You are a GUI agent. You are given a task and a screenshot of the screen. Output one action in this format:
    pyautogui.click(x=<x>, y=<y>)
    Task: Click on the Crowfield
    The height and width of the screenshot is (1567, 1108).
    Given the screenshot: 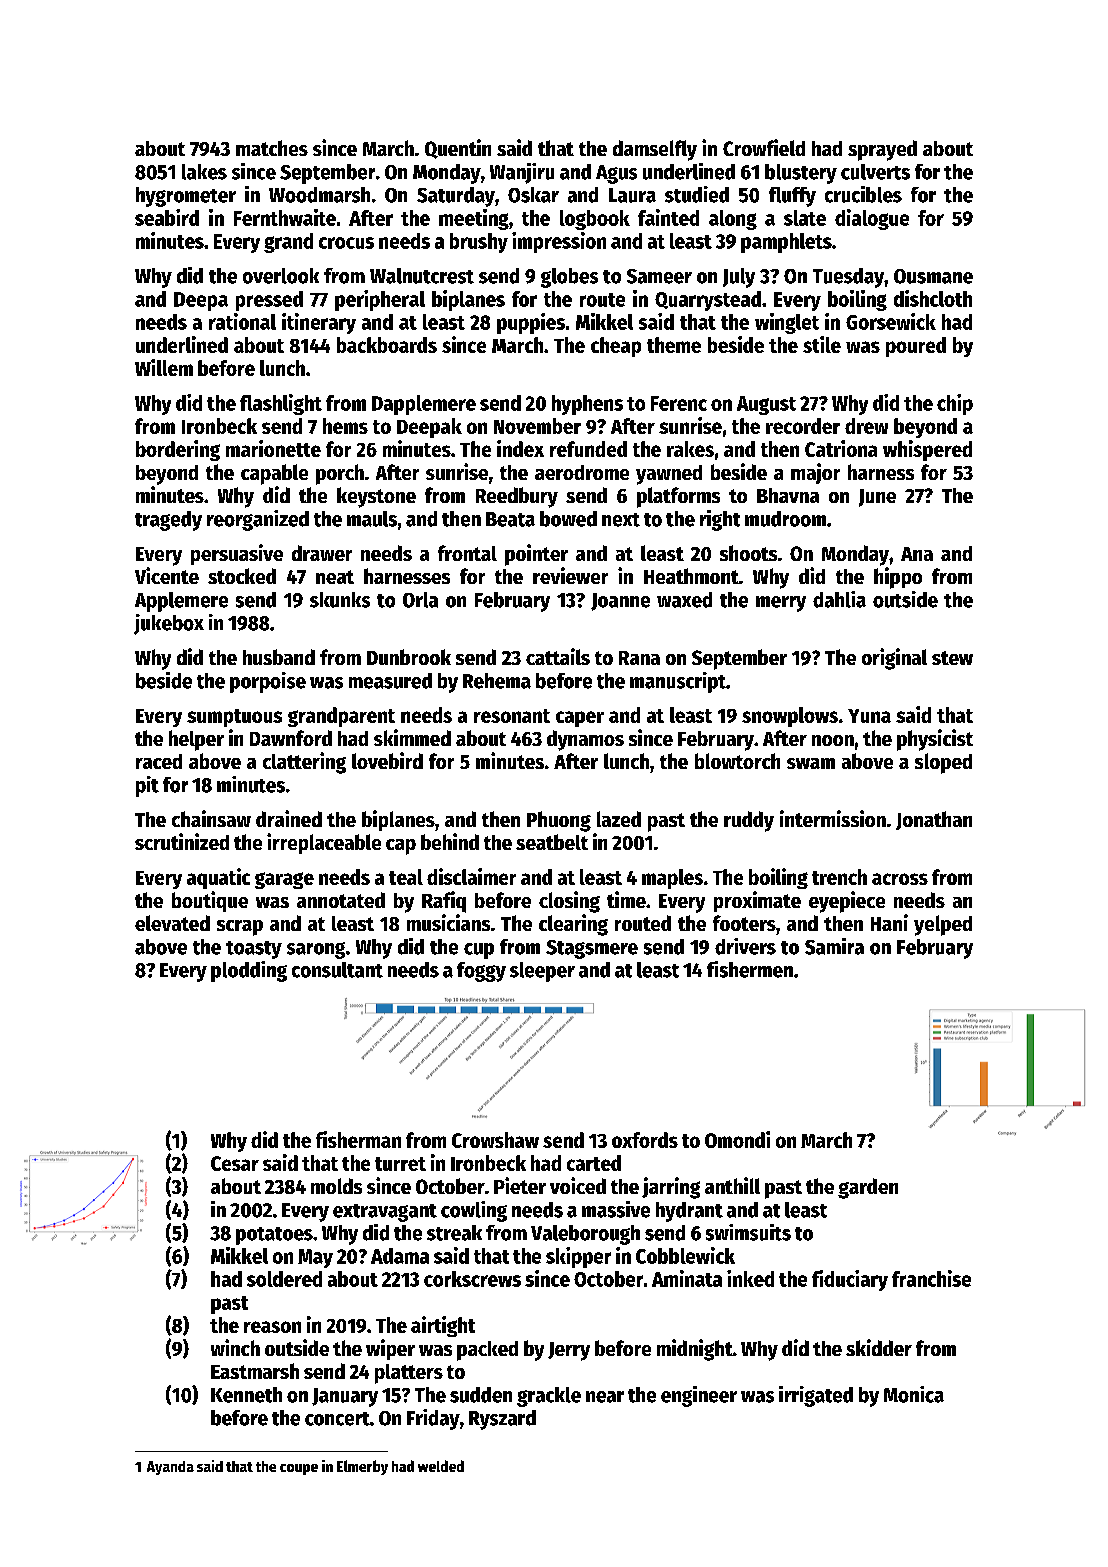 What is the action you would take?
    pyautogui.click(x=764, y=147)
